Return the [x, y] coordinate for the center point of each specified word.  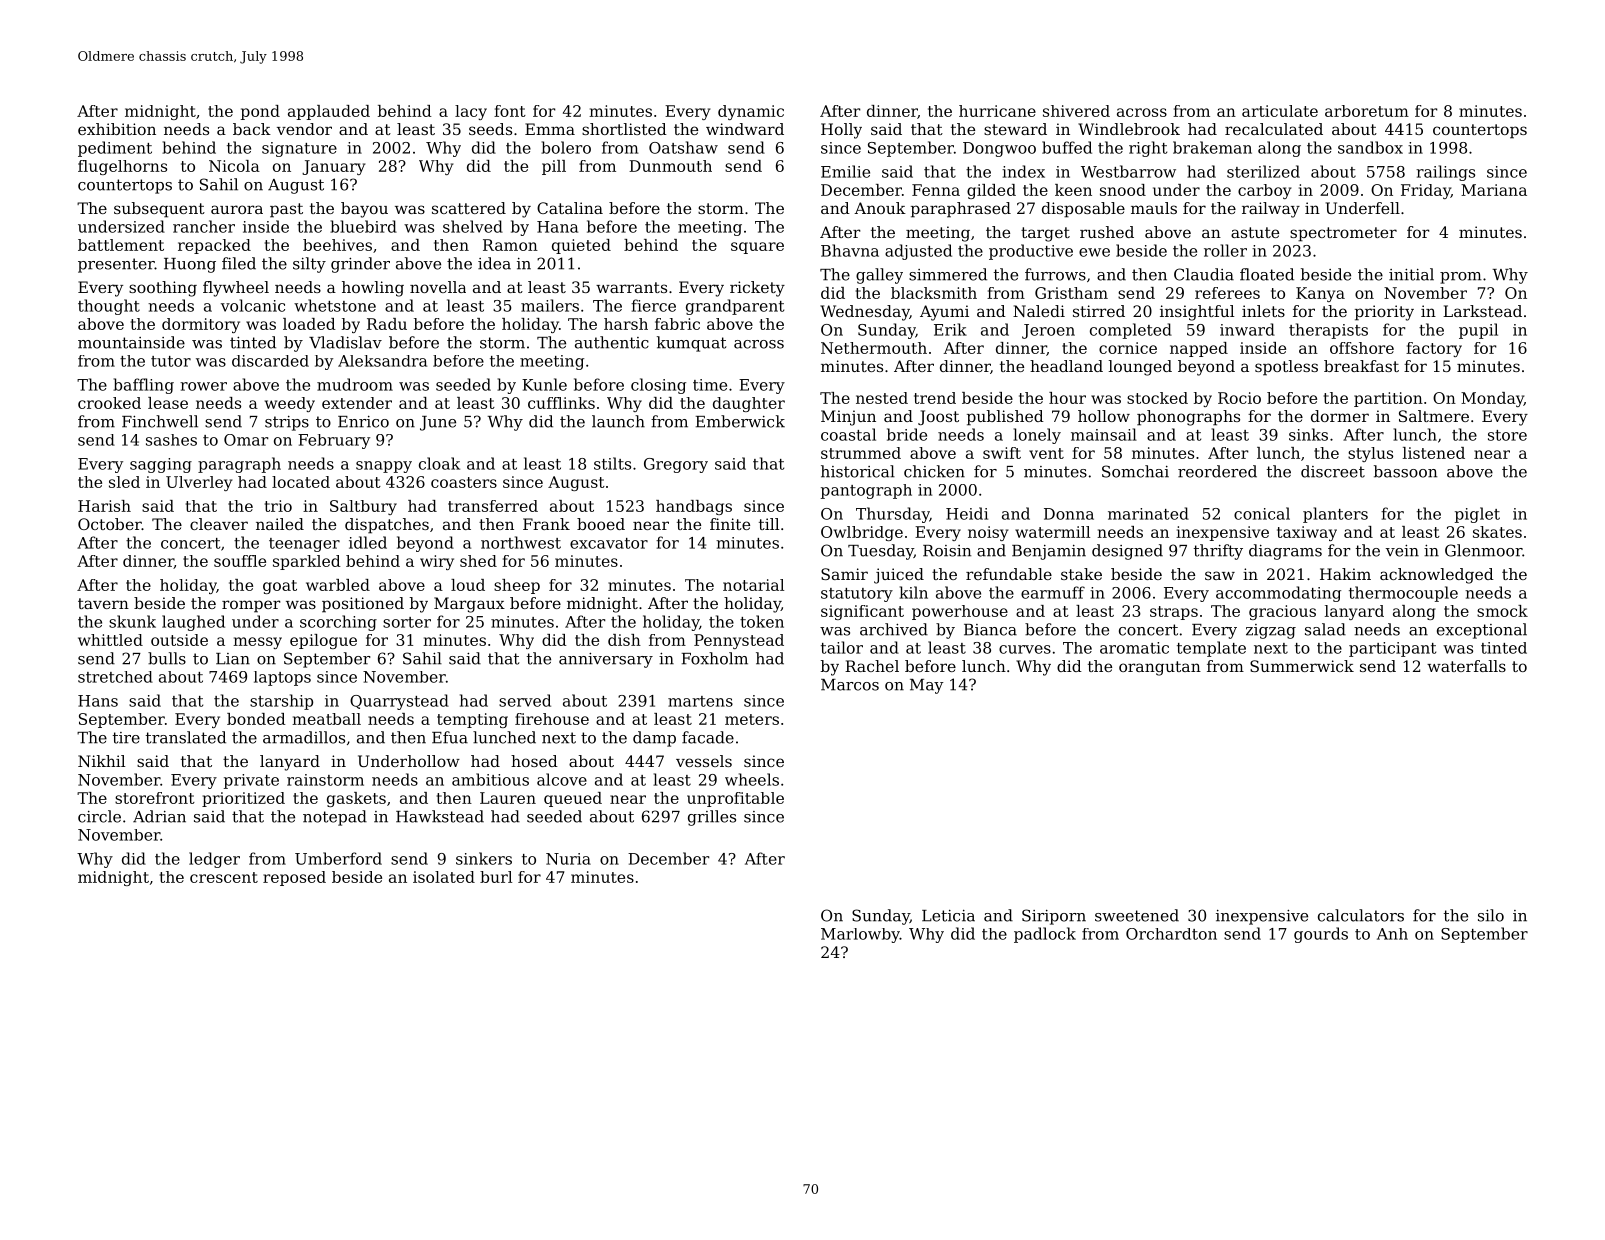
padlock [1045, 935]
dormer [1340, 416]
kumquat [692, 344]
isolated [444, 877]
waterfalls [1466, 666]
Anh [1392, 934]
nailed [280, 524]
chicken [934, 471]
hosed [534, 761]
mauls [1154, 208]
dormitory [201, 325]
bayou [364, 210]
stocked [1157, 398]
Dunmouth [670, 166]
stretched [115, 677]
